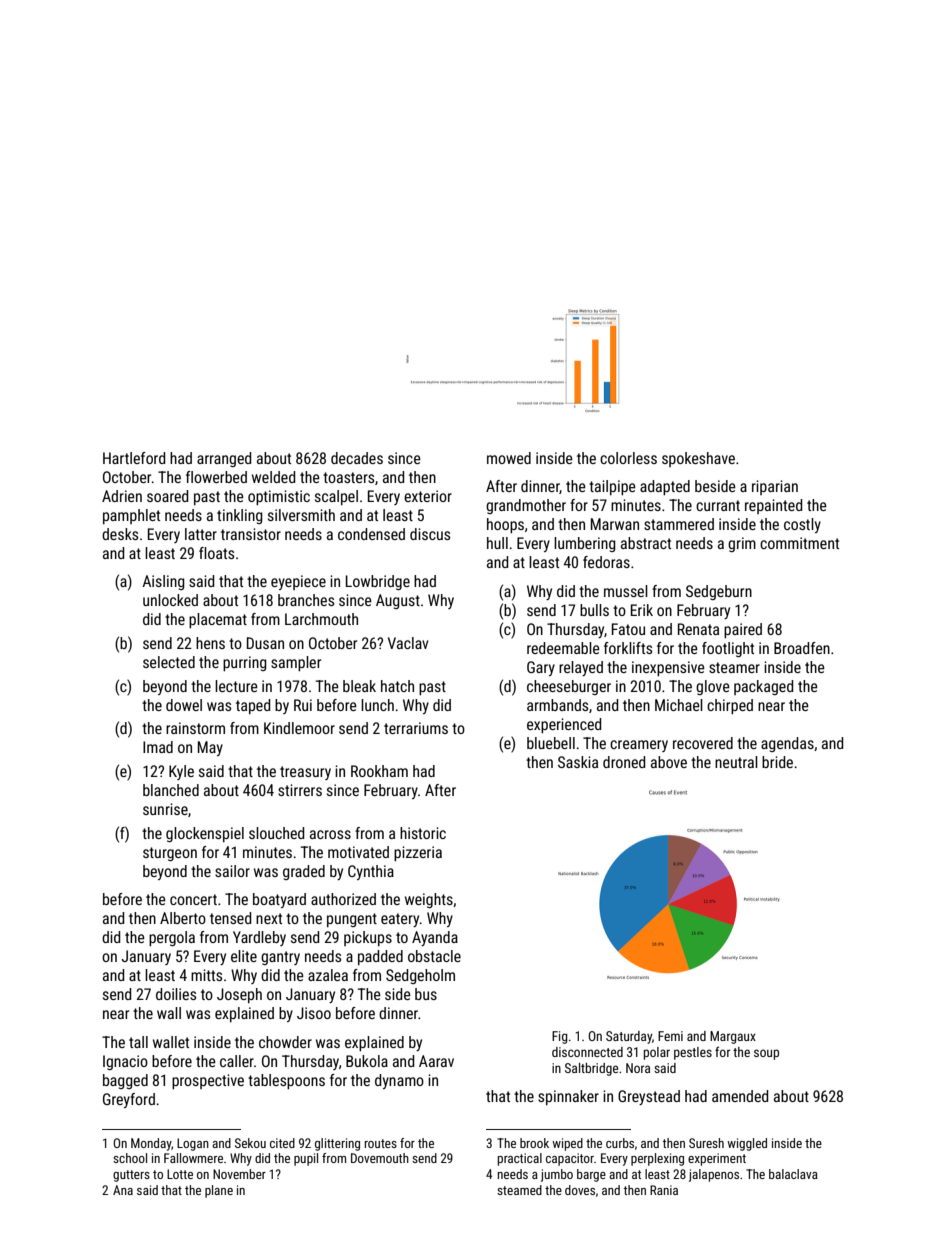 This screenshot has height=1233, width=952. I want to click on arranged, so click(224, 459).
